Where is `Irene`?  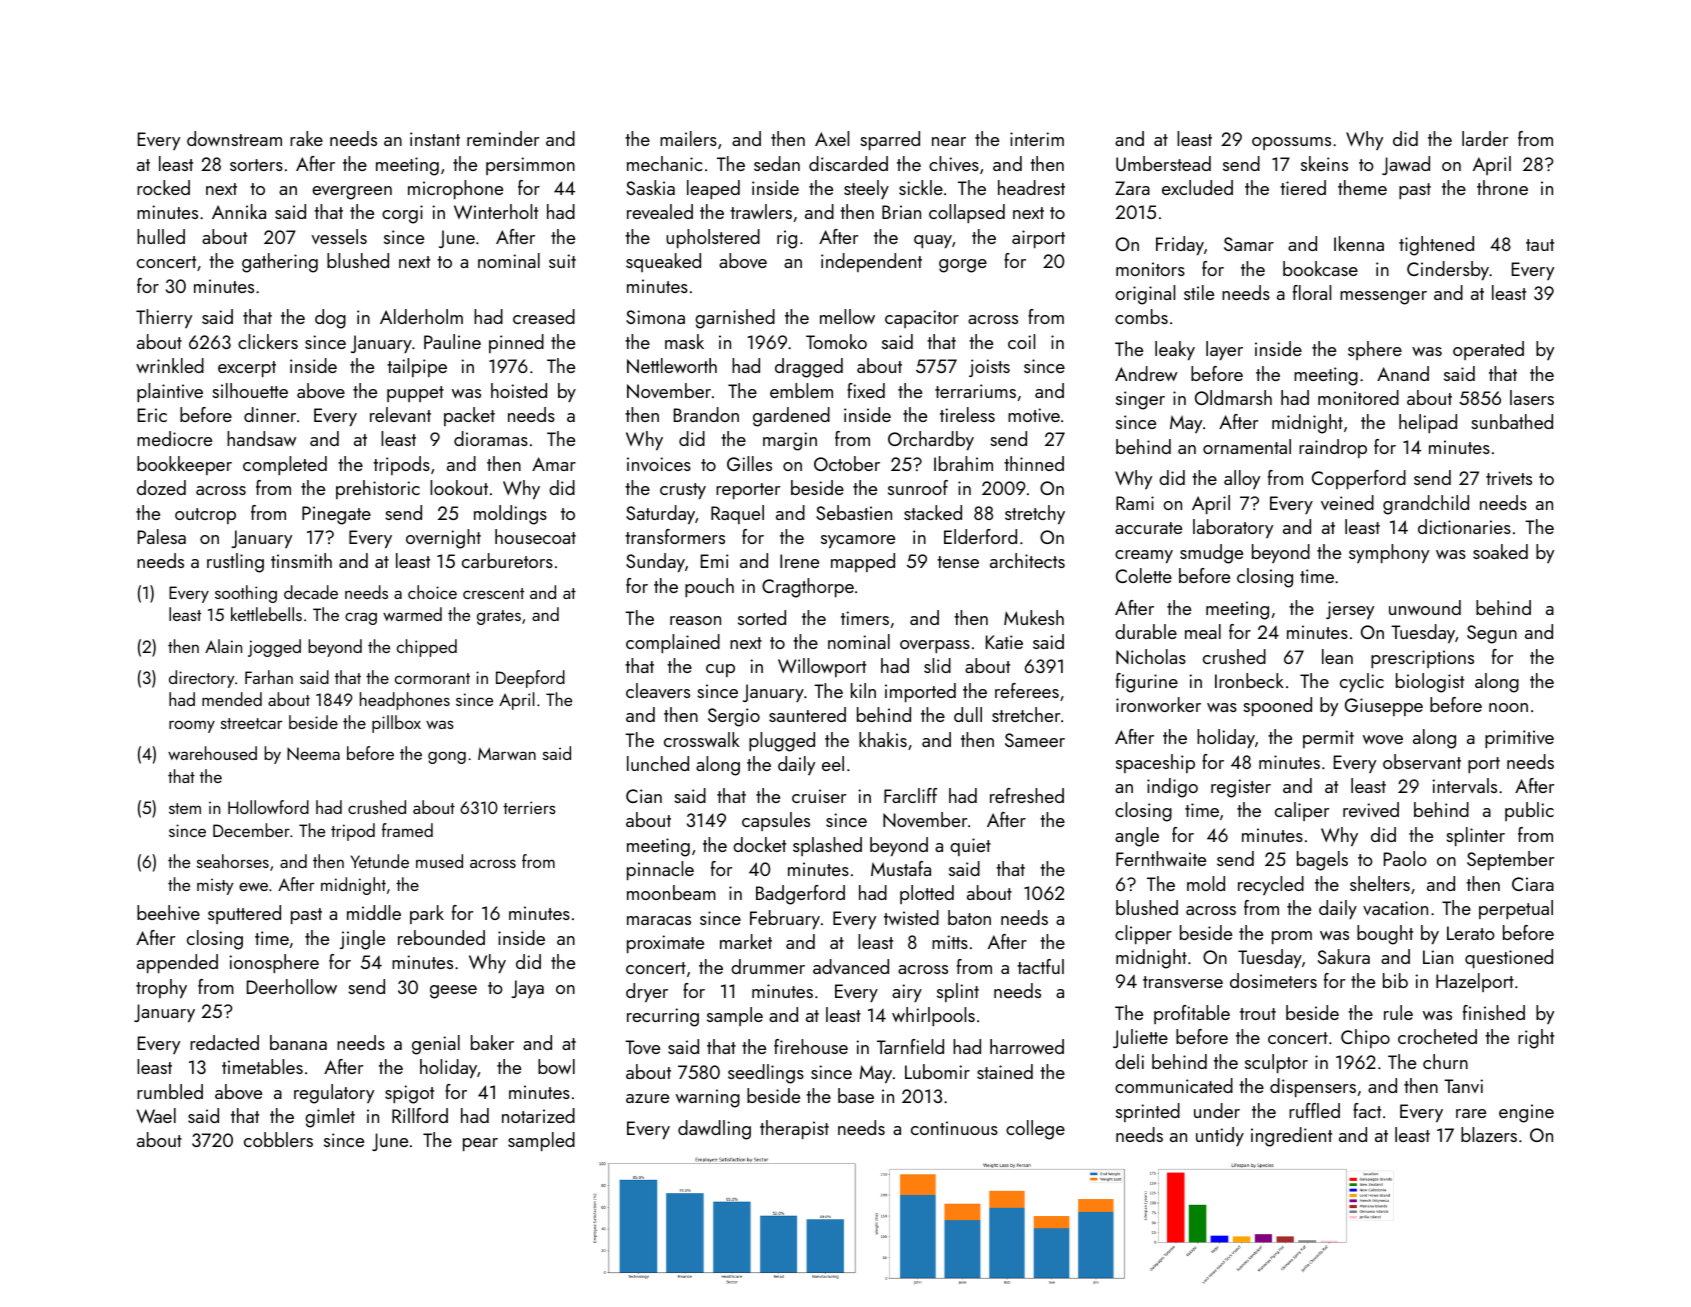 Irene is located at coordinates (799, 561).
